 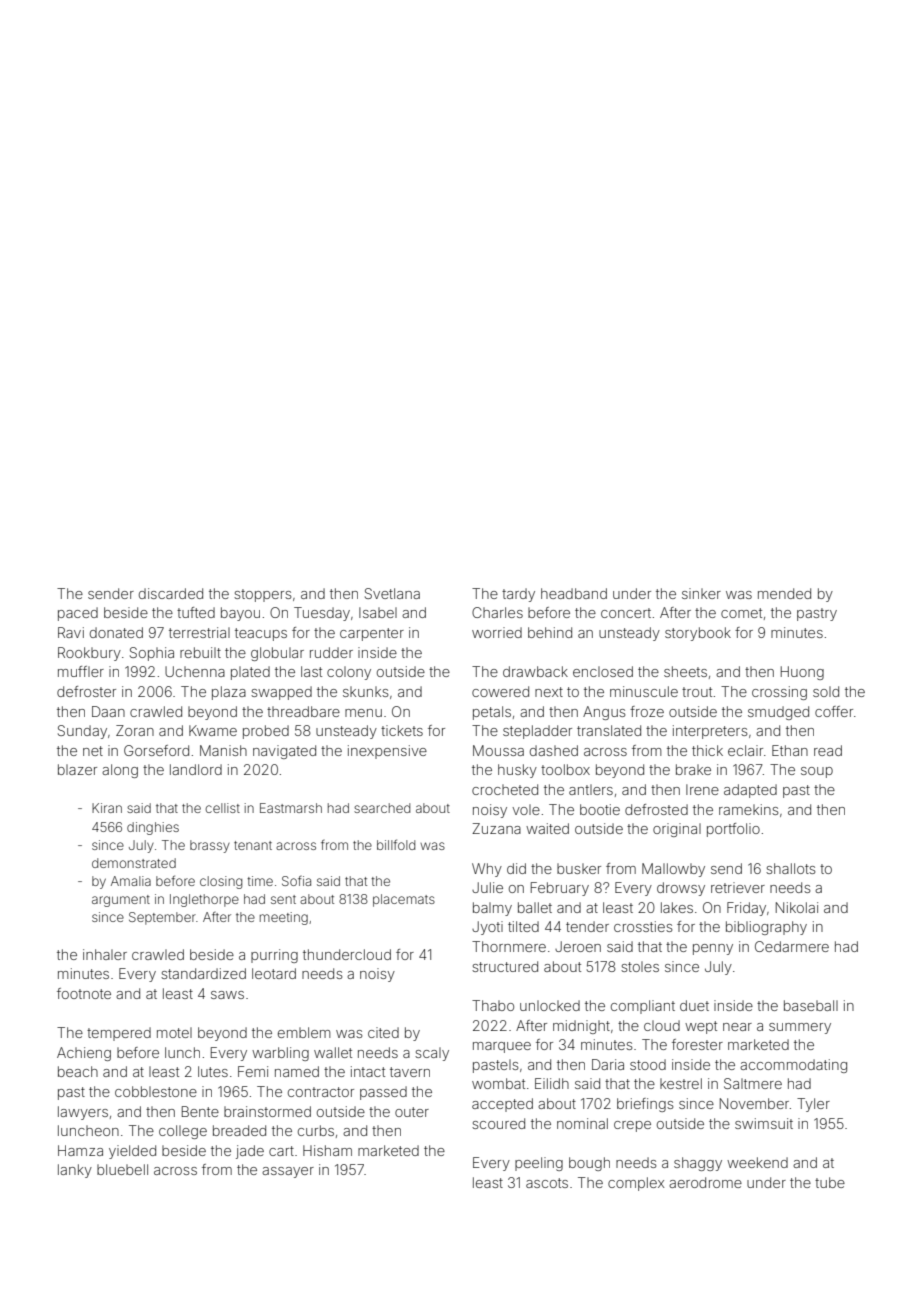 What do you see at coordinates (811, 1005) in the screenshot?
I see `baseball` at bounding box center [811, 1005].
